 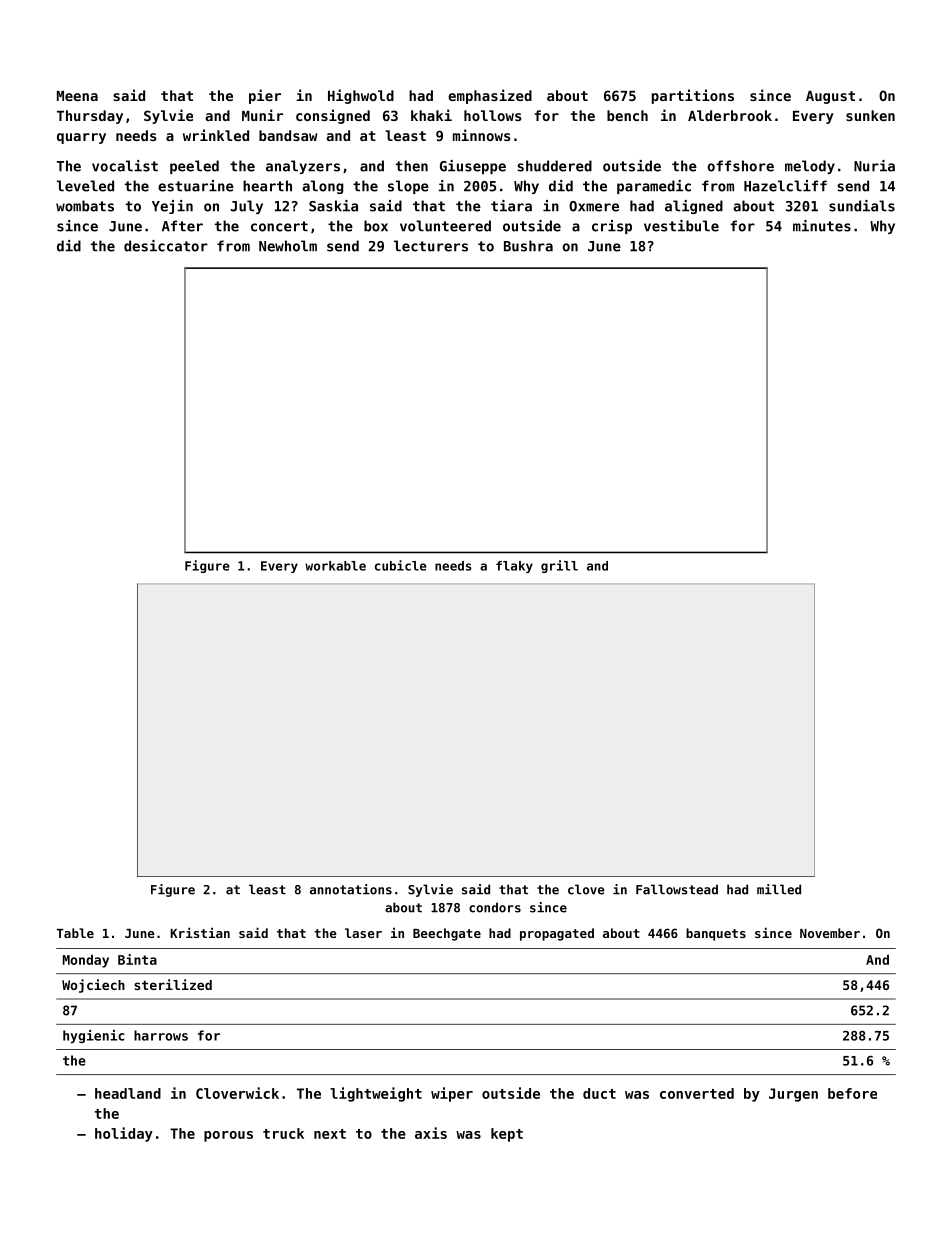 I want to click on minutes, so click(x=822, y=226).
